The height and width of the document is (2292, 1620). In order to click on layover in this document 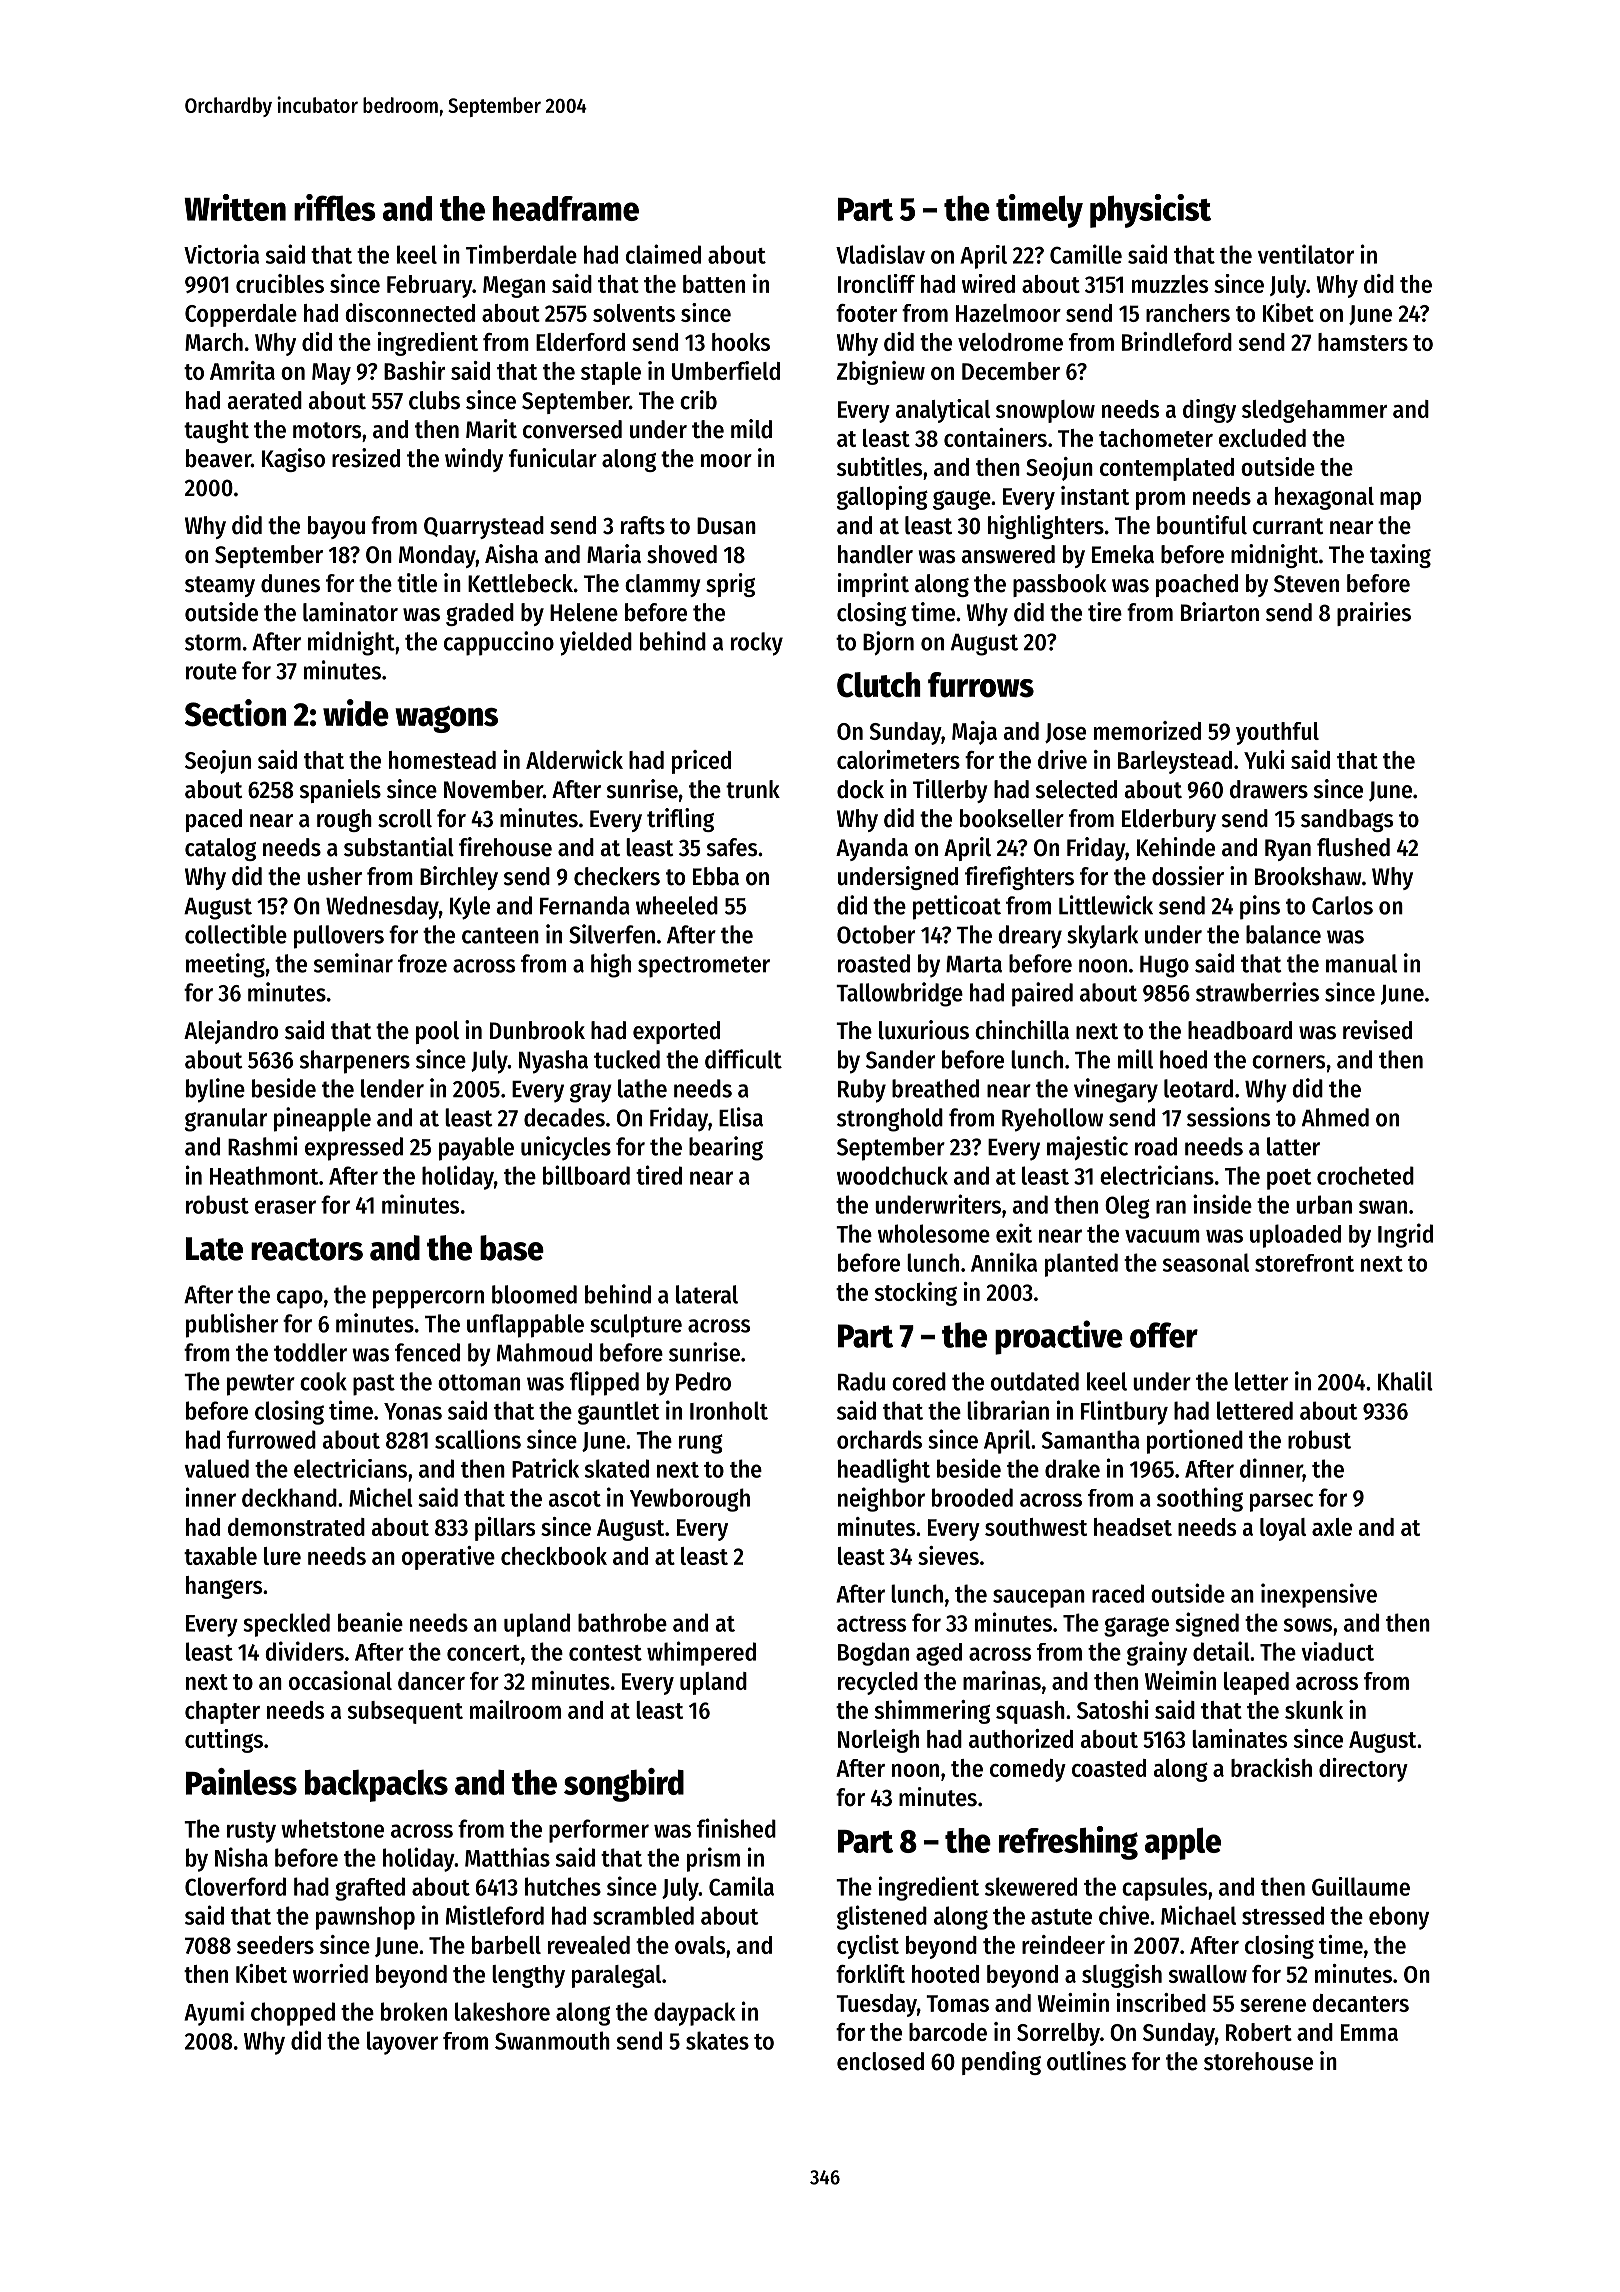, I will do `click(402, 2043)`.
